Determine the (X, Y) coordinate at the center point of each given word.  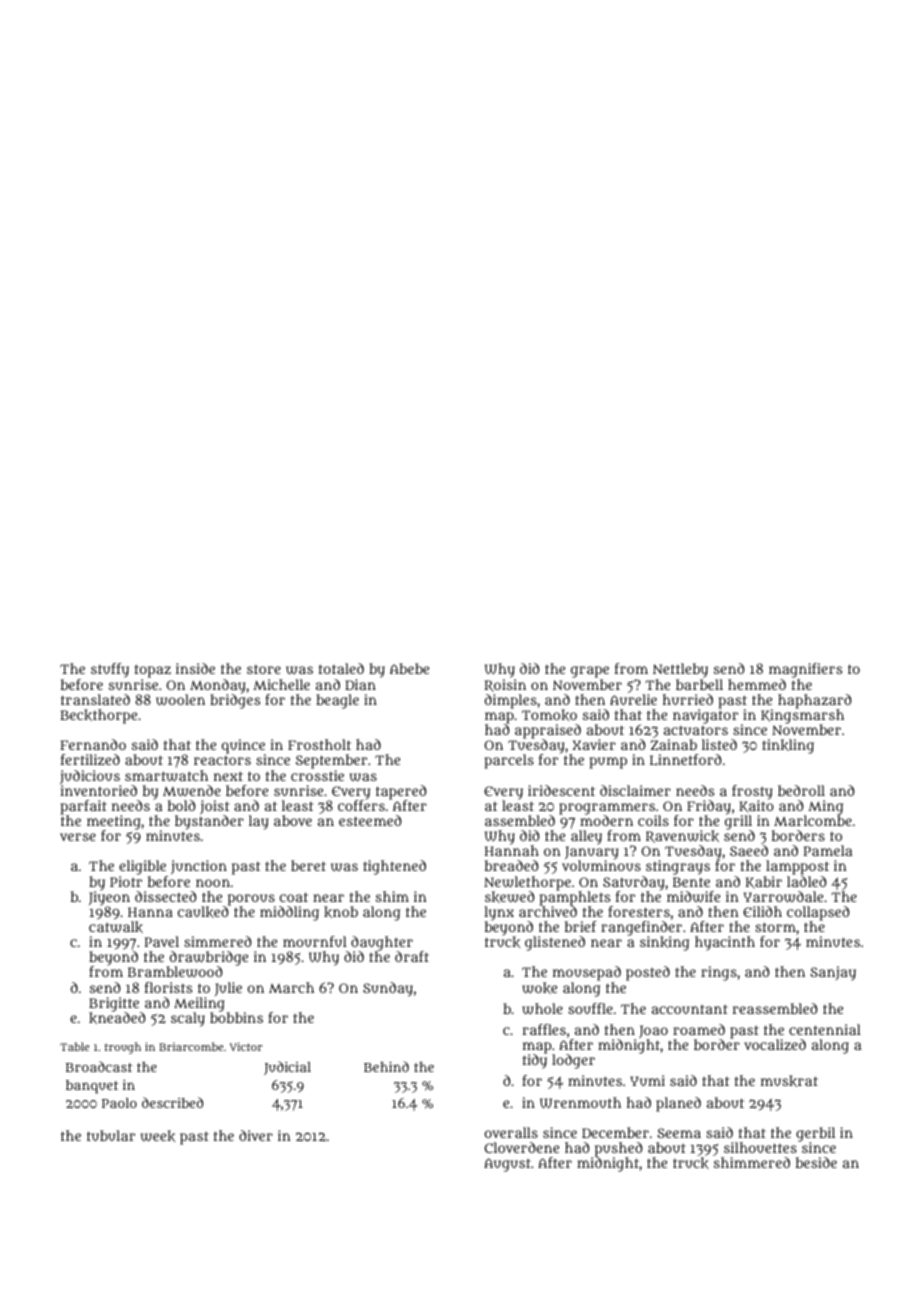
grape (590, 672)
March (291, 987)
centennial (825, 1029)
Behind (386, 1066)
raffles (544, 1029)
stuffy (110, 670)
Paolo (119, 1103)
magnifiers (805, 670)
